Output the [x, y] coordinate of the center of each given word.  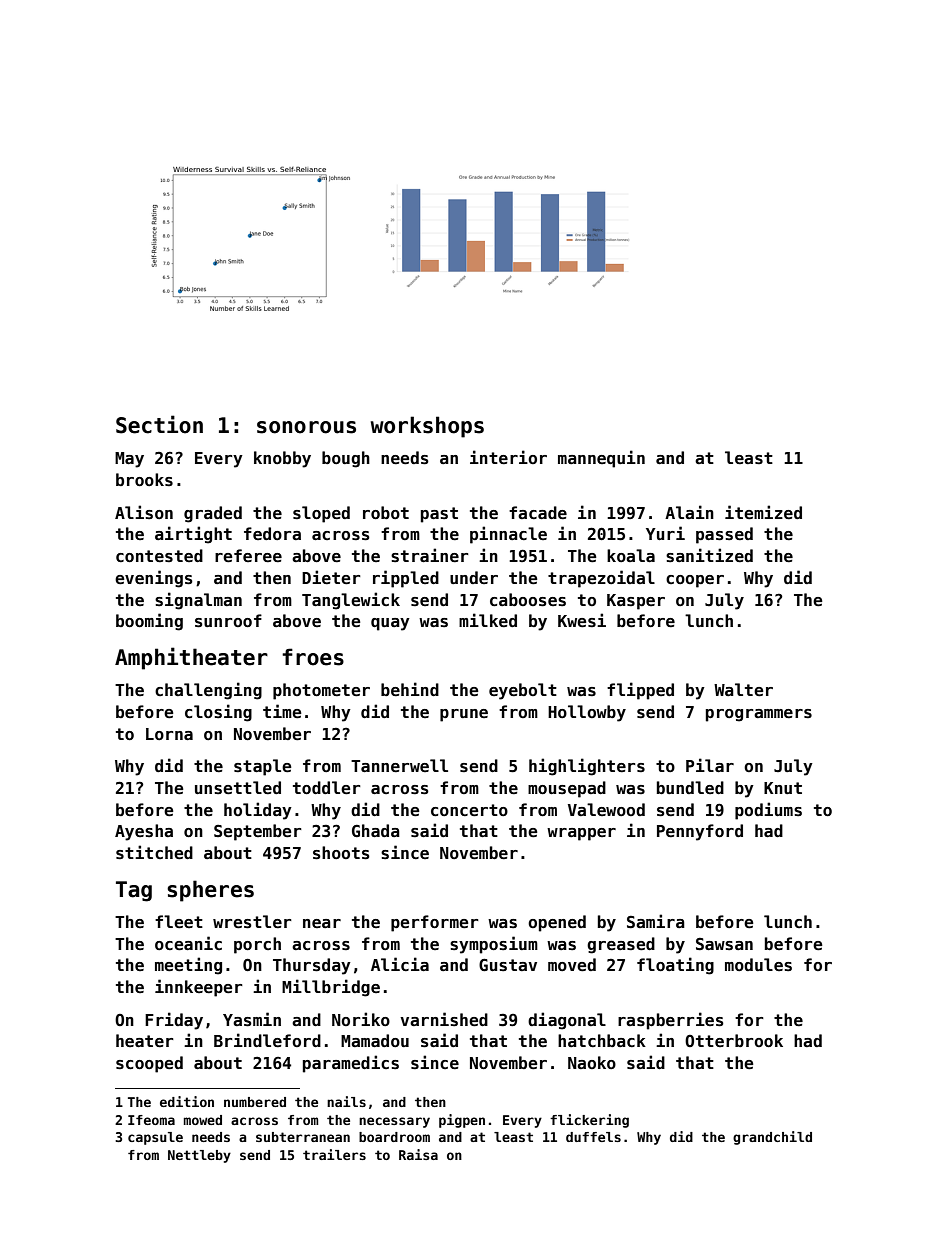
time [282, 711]
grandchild [772, 1138]
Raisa [418, 1154]
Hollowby [587, 713]
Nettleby [199, 1156]
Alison [144, 512]
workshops [427, 427]
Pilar [710, 765]
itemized [763, 512]
